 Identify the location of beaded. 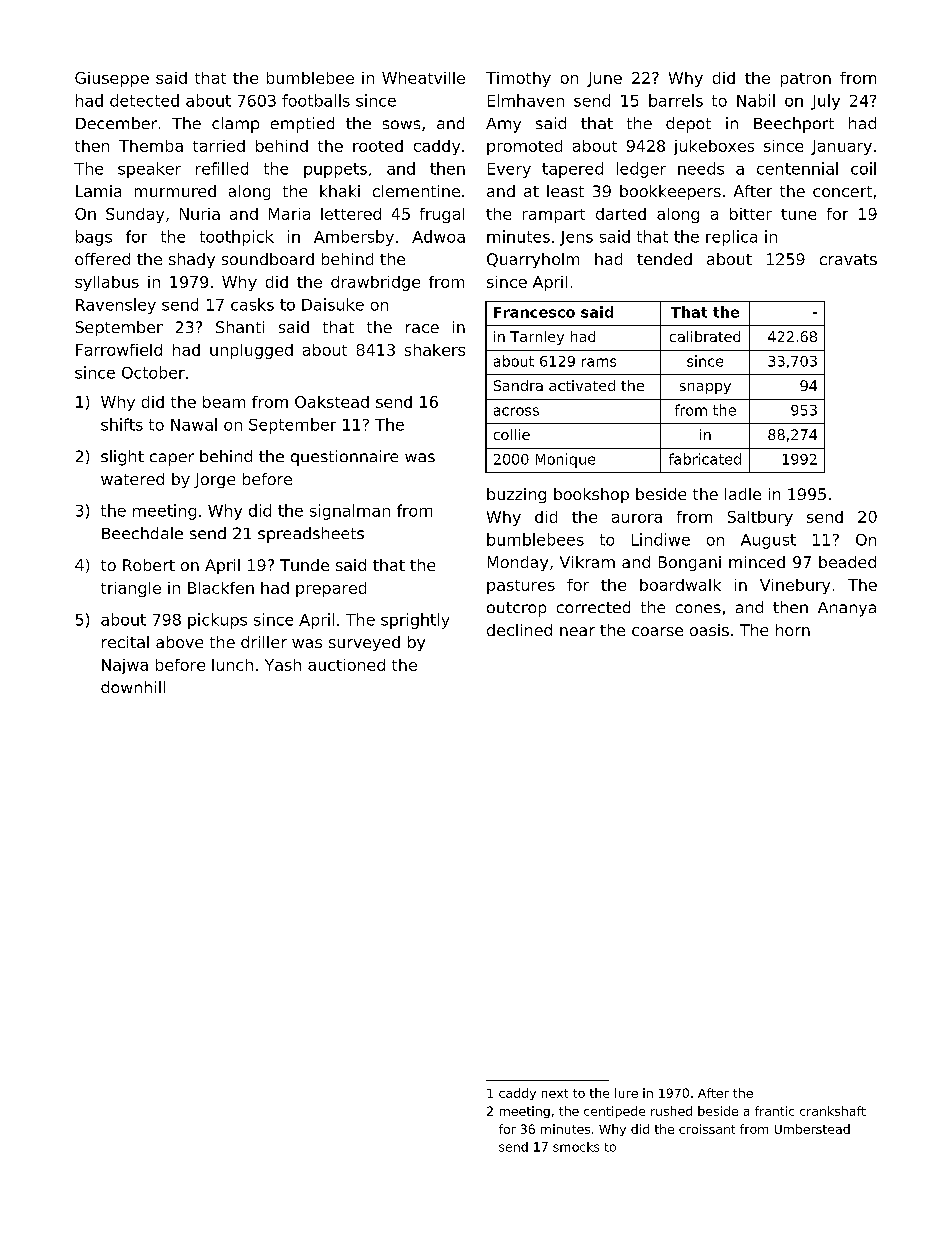
(847, 562).
